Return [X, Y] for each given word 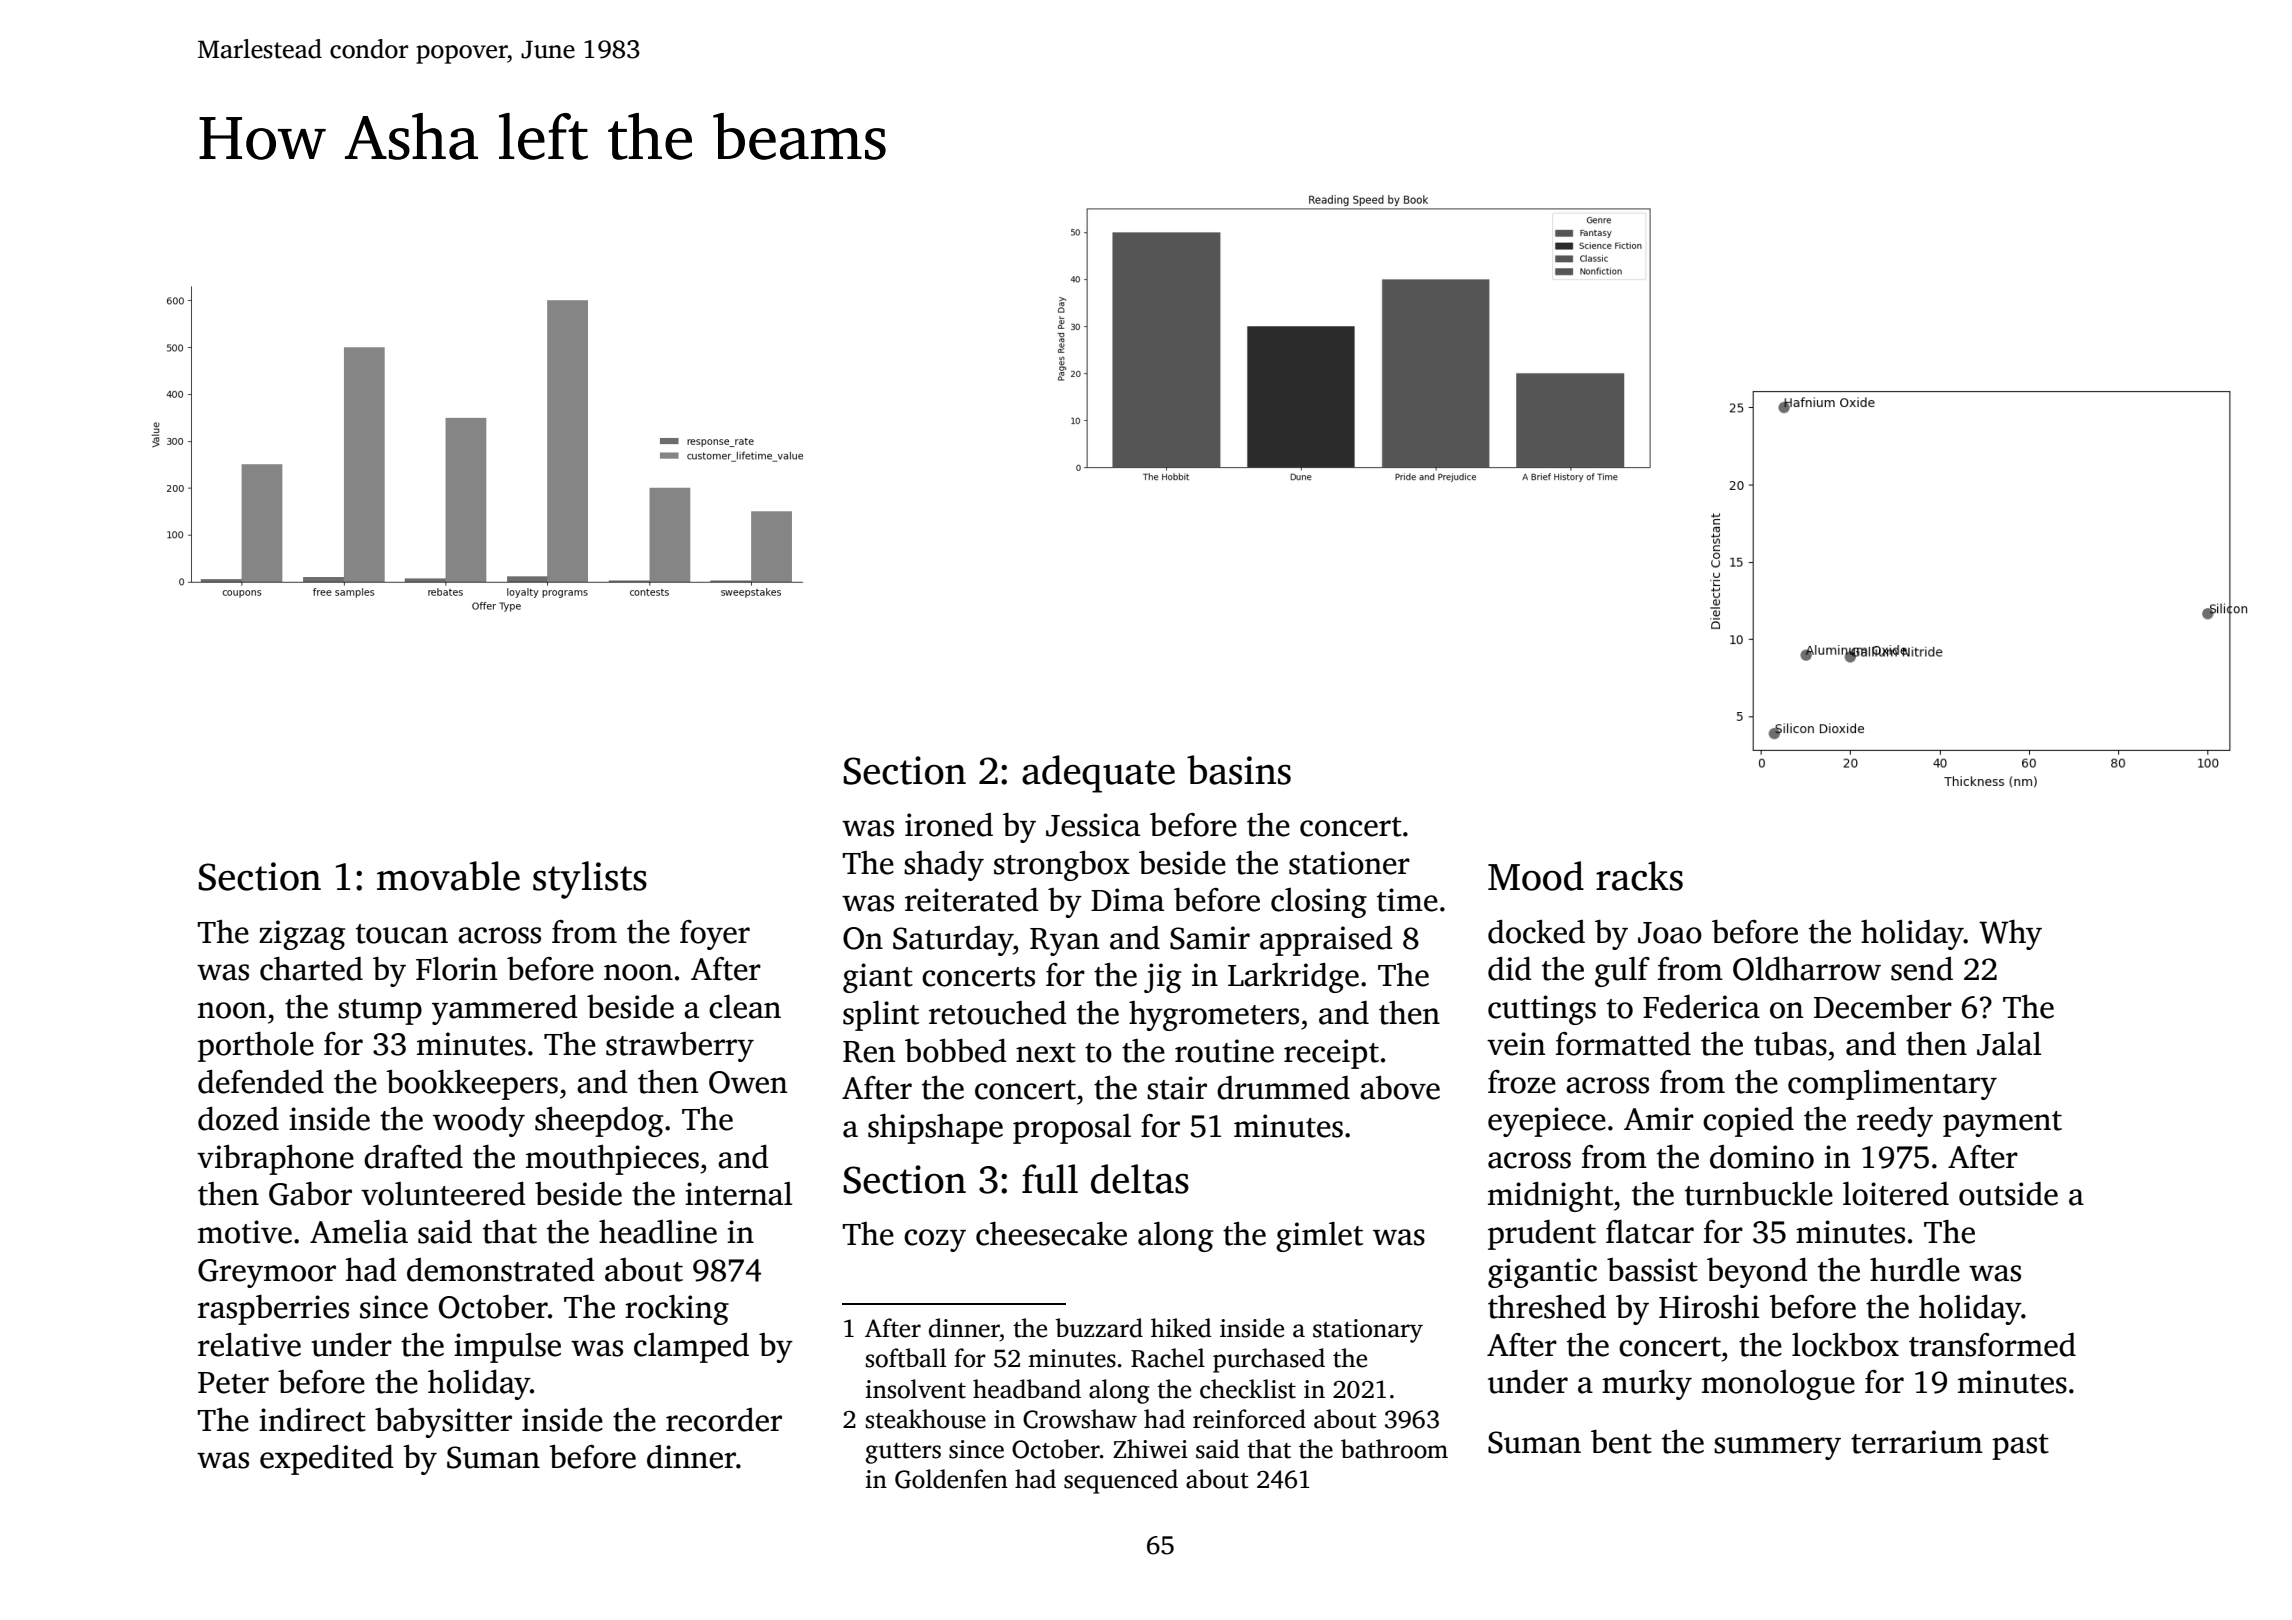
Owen [748, 1082]
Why [2010, 935]
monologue [1778, 1385]
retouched [998, 1013]
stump [380, 1012]
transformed [1992, 1345]
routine [1224, 1051]
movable [448, 876]
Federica [1701, 1007]
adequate [1098, 774]
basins [1239, 770]
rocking [677, 1310]
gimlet [1319, 1237]
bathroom [1394, 1449]
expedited [327, 1460]
